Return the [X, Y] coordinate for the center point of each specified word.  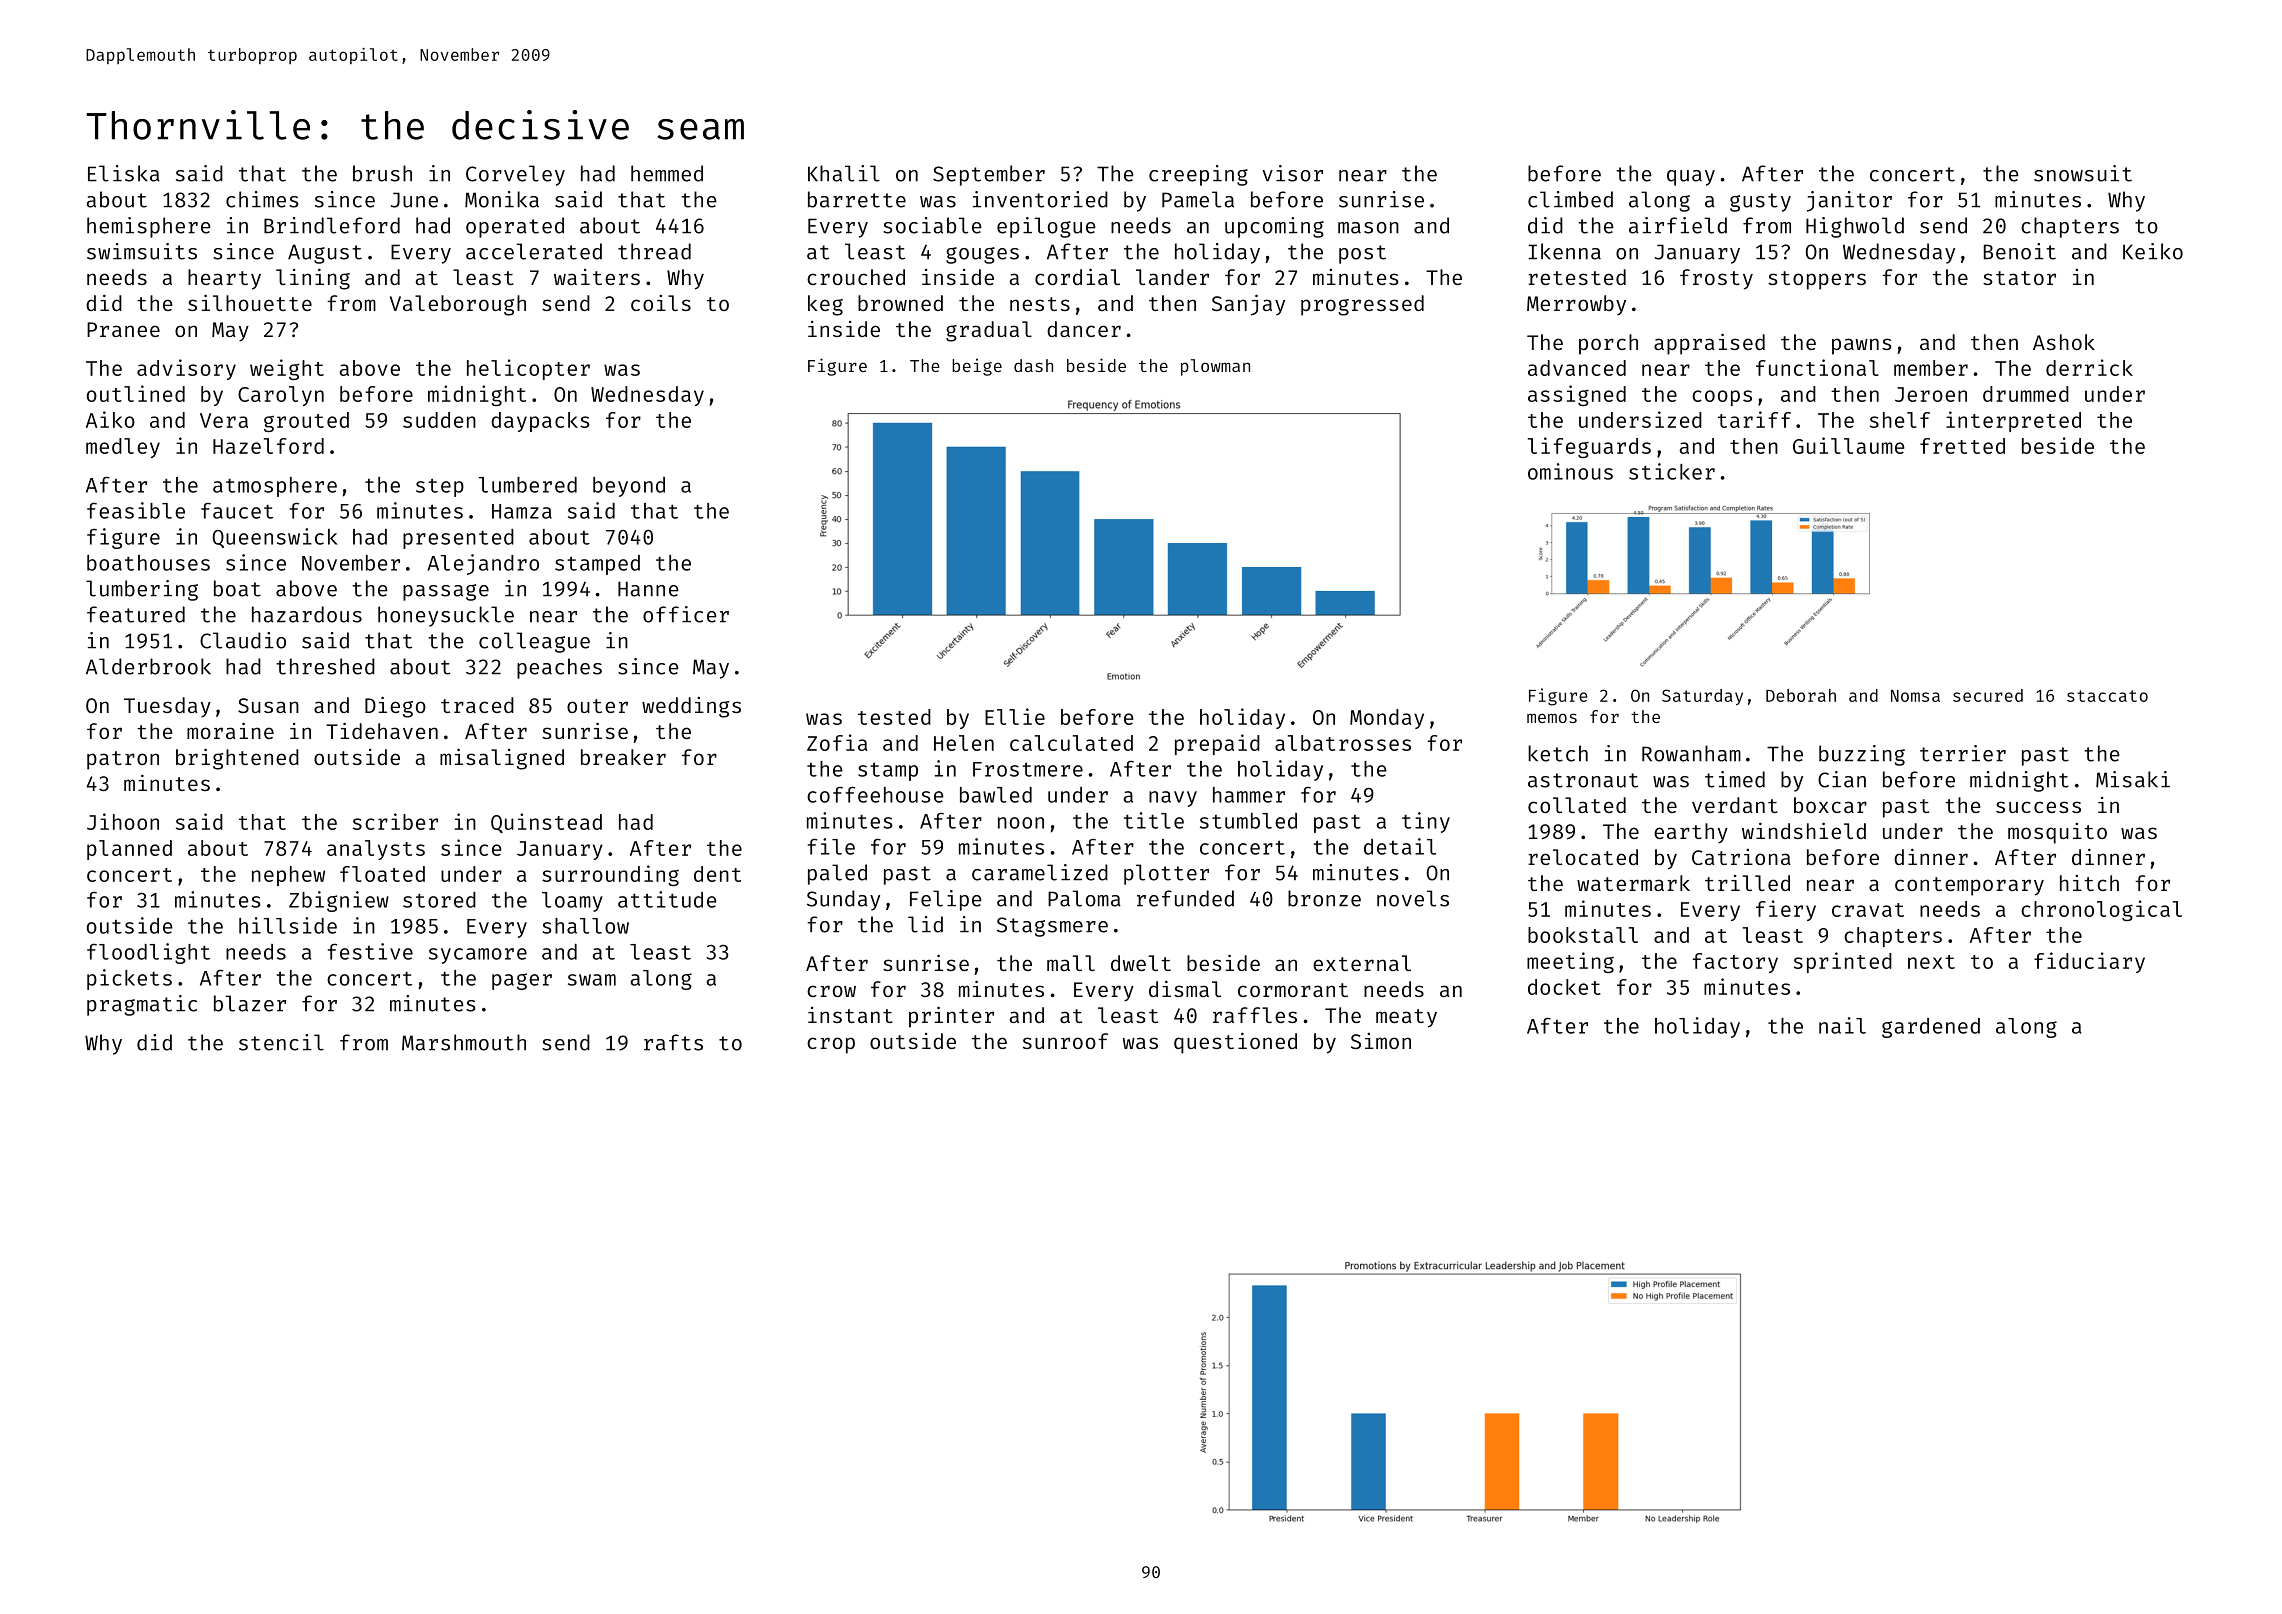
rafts [673, 1042]
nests [1040, 304]
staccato [2107, 696]
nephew [288, 876]
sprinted [1843, 962]
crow [831, 991]
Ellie [1015, 716]
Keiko [2153, 251]
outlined [136, 393]
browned [900, 303]
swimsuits [142, 251]
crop [831, 1045]
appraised [1709, 344]
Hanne [648, 589]
